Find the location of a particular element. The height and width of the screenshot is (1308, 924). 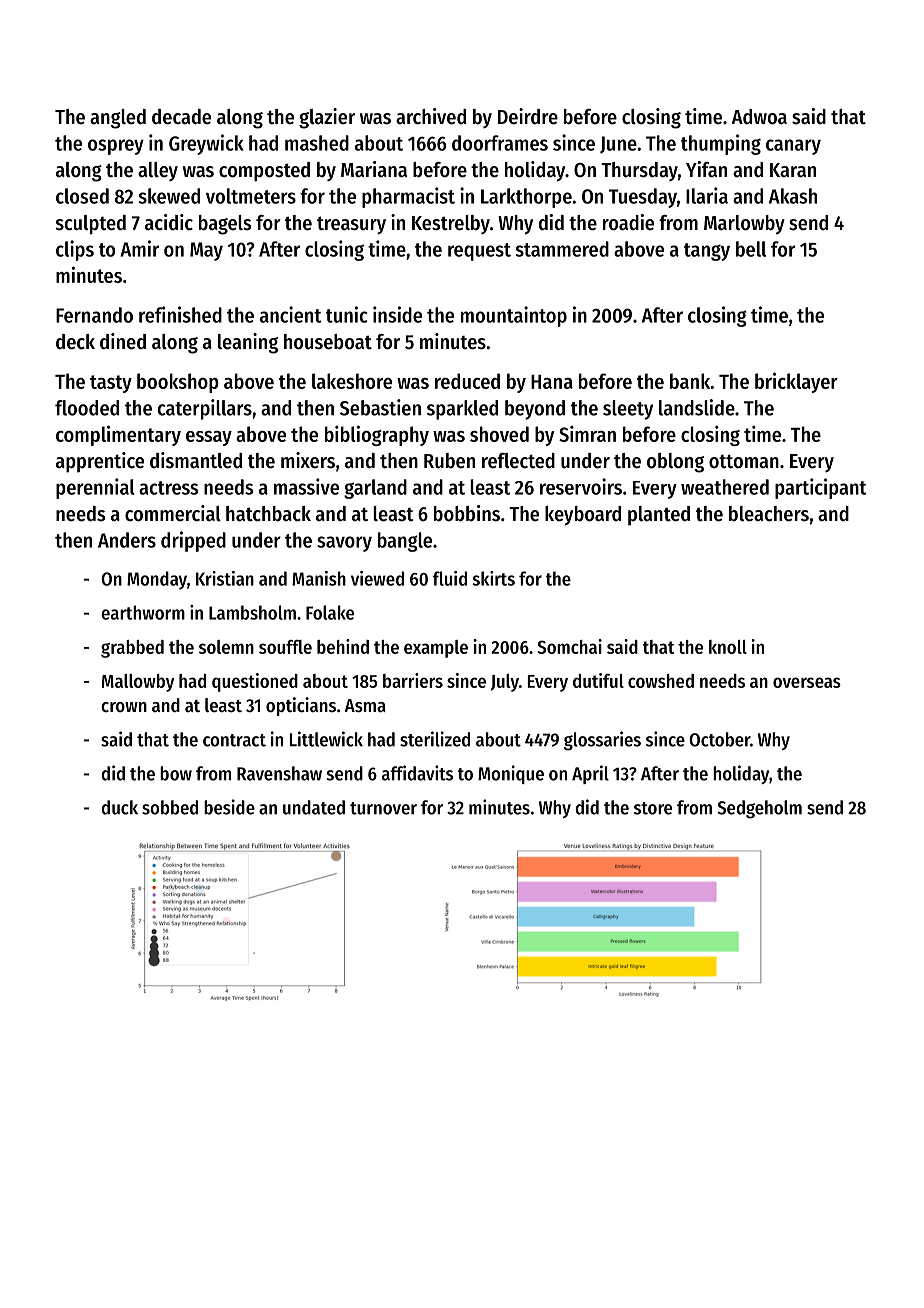

Yifan is located at coordinates (706, 169).
